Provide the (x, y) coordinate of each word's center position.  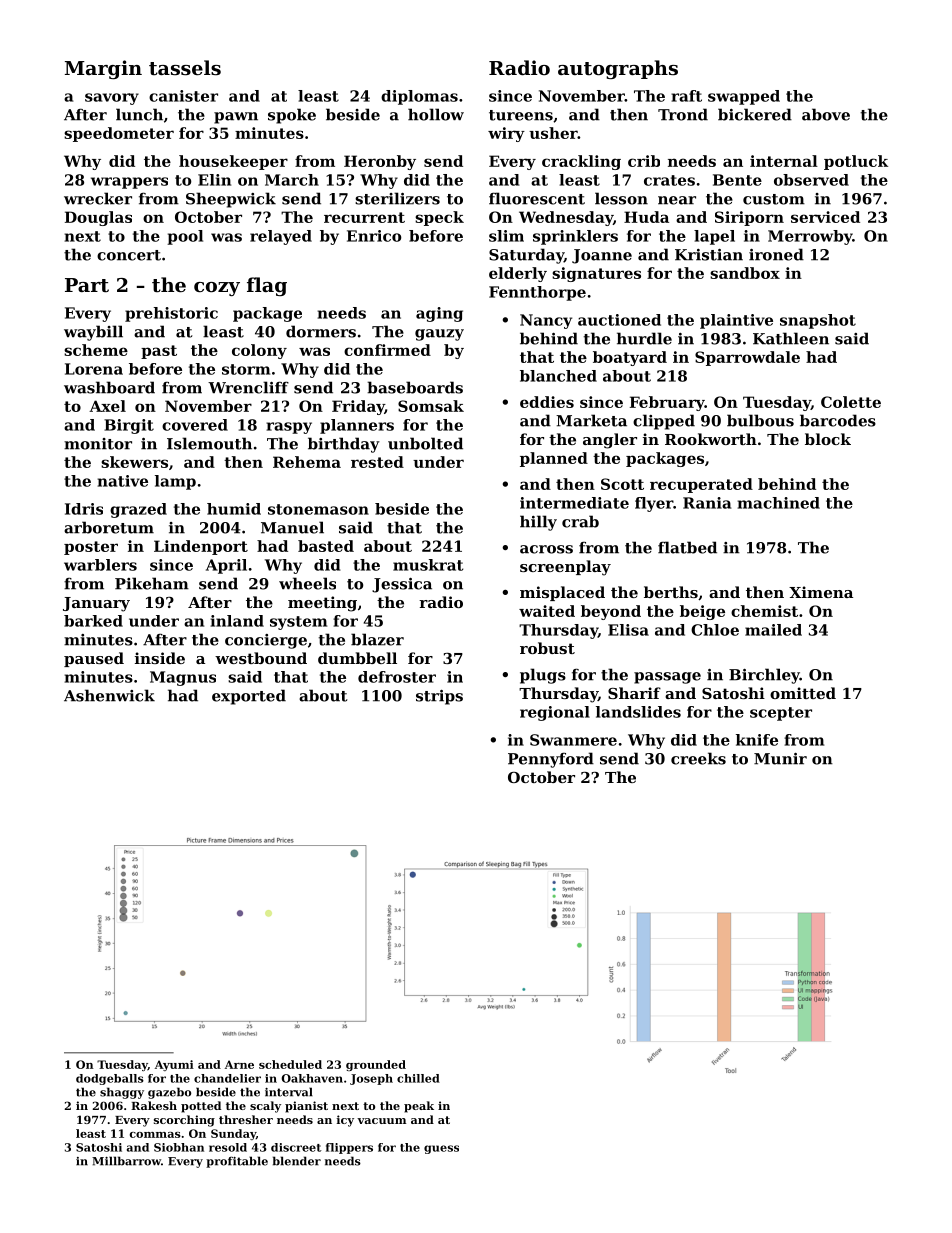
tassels (185, 68)
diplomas (419, 97)
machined (779, 503)
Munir (780, 759)
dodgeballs (110, 1079)
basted (326, 546)
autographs (618, 69)
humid (234, 509)
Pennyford (551, 760)
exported (249, 697)
